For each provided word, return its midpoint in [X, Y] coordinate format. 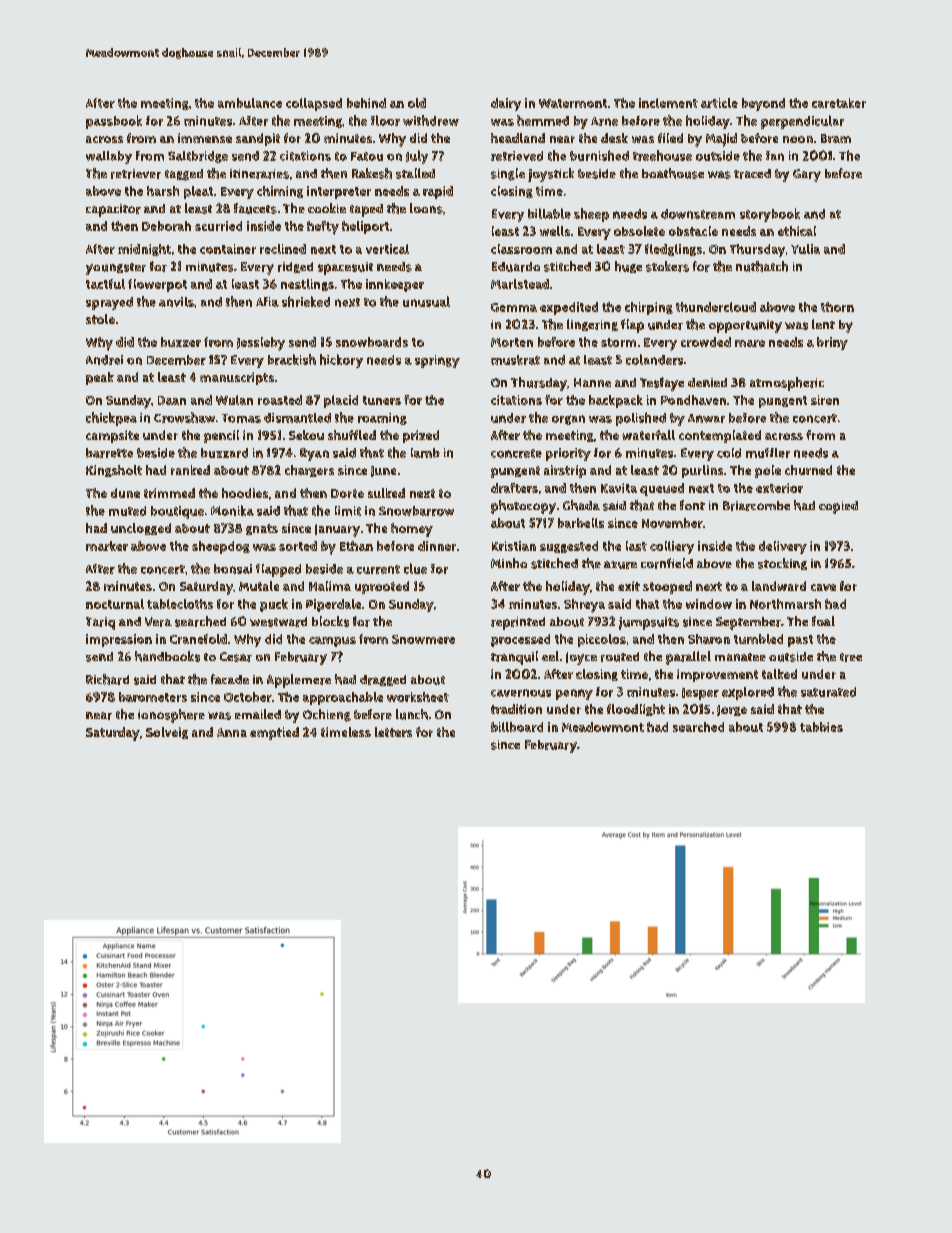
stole [100, 319]
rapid [438, 192]
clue [415, 568]
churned [808, 470]
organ [568, 420]
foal [823, 621]
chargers [309, 471]
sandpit [258, 139]
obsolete [639, 231]
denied [707, 382]
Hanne [592, 382]
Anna [232, 732]
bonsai [233, 569]
